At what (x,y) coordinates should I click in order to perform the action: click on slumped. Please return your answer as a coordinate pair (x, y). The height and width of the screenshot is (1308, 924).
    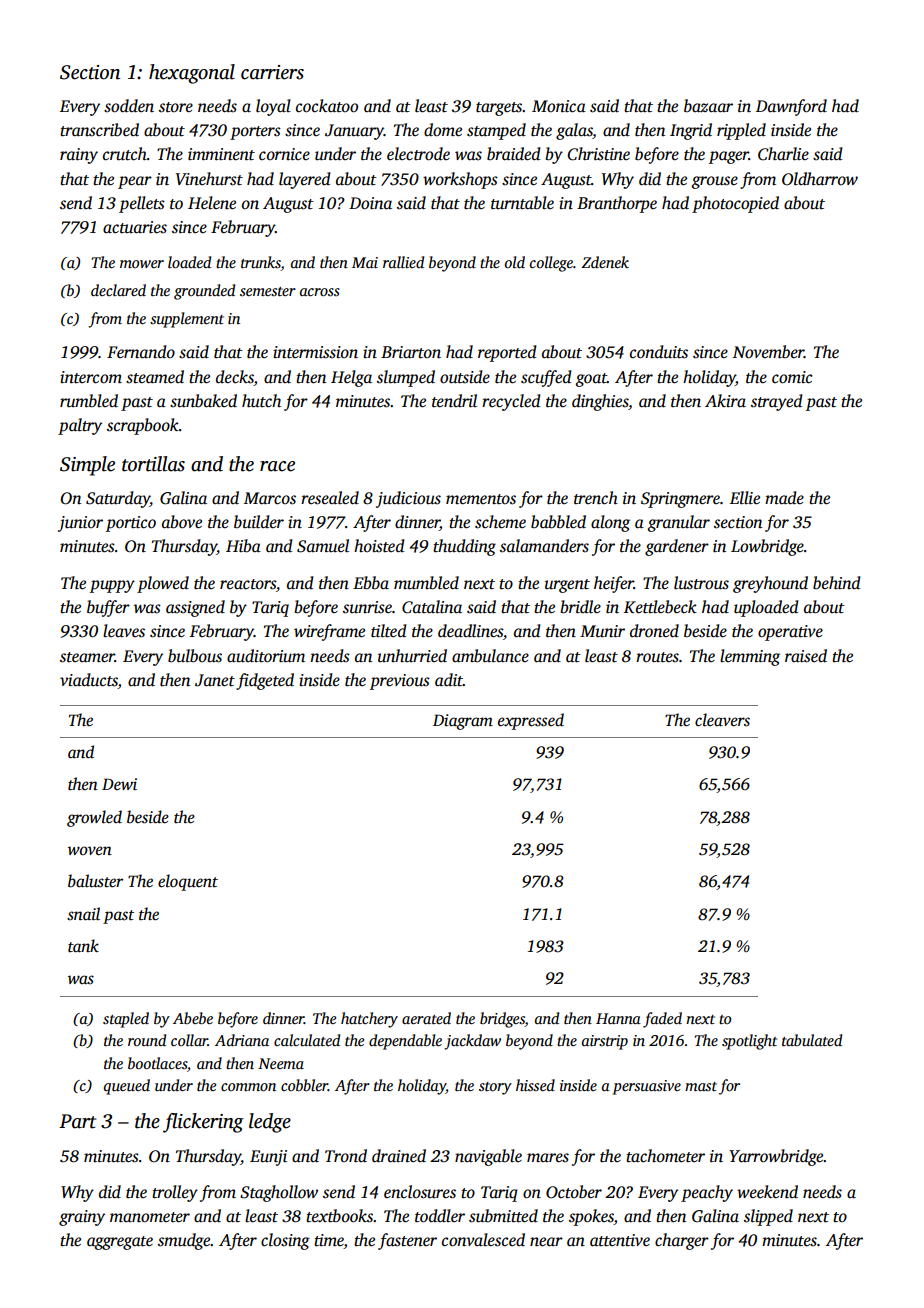
    Looking at the image, I should click on (406, 378).
